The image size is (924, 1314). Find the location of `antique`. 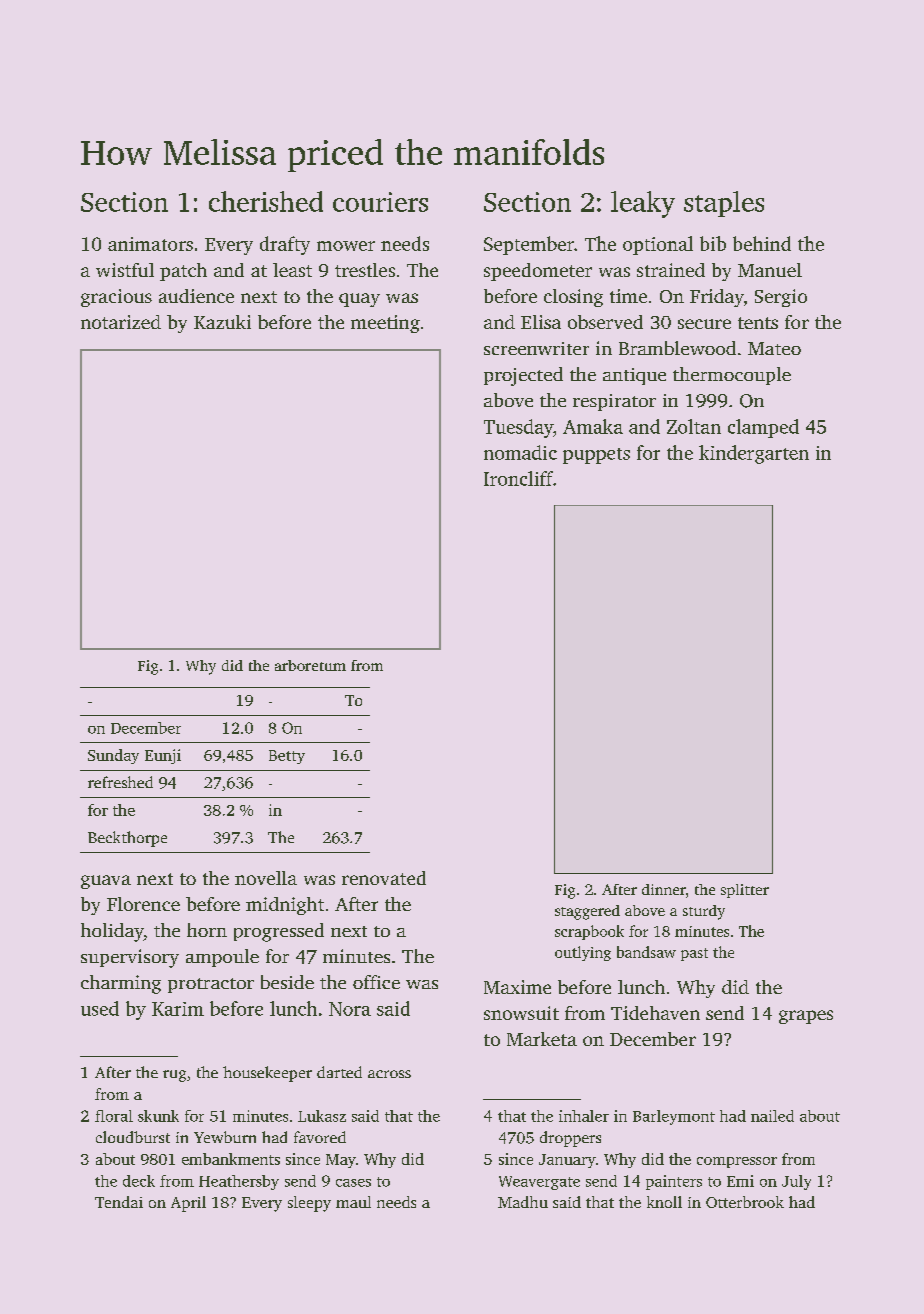

antique is located at coordinates (634, 376).
